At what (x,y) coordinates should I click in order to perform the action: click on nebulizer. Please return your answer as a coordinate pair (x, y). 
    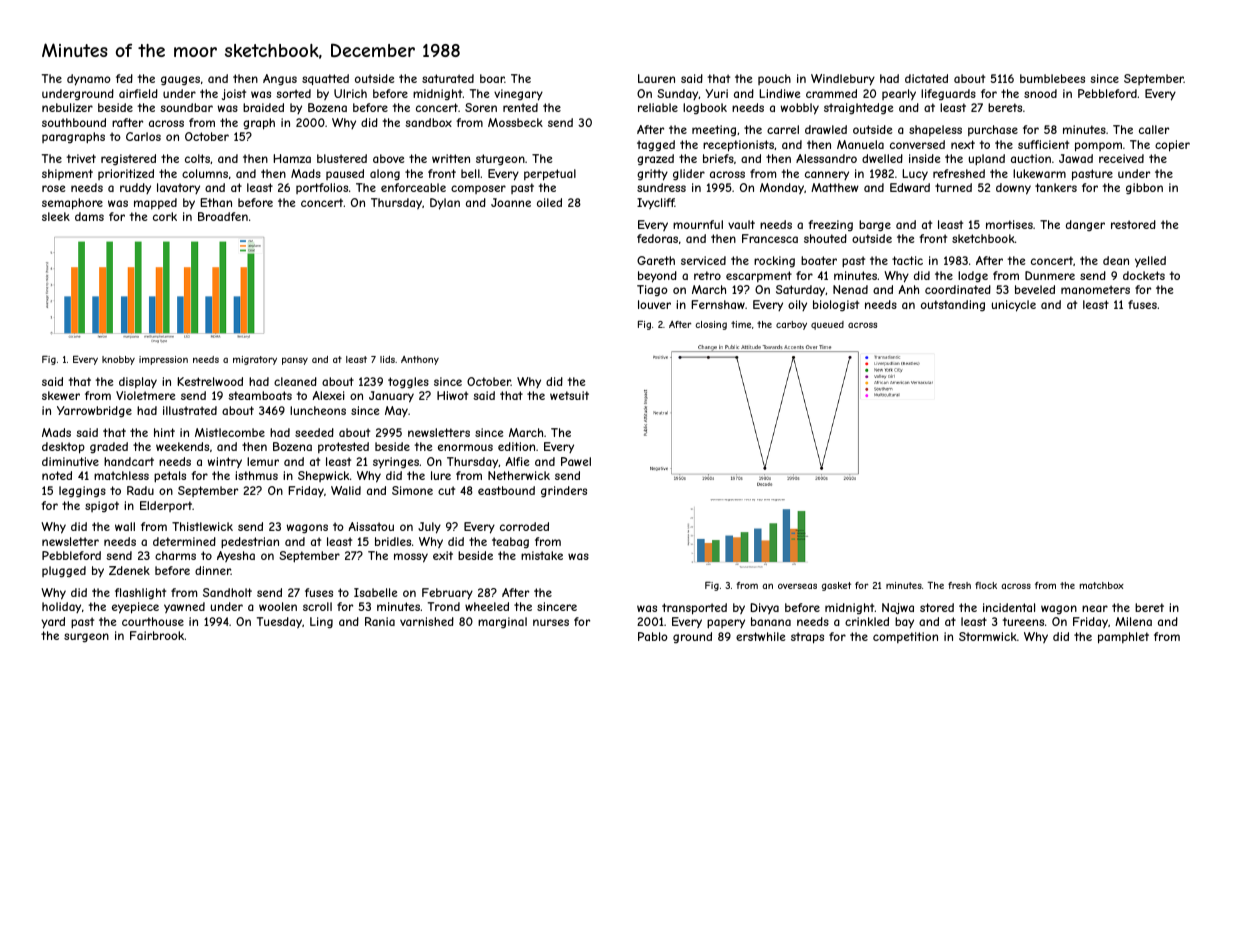
    Looking at the image, I should click on (67, 107).
